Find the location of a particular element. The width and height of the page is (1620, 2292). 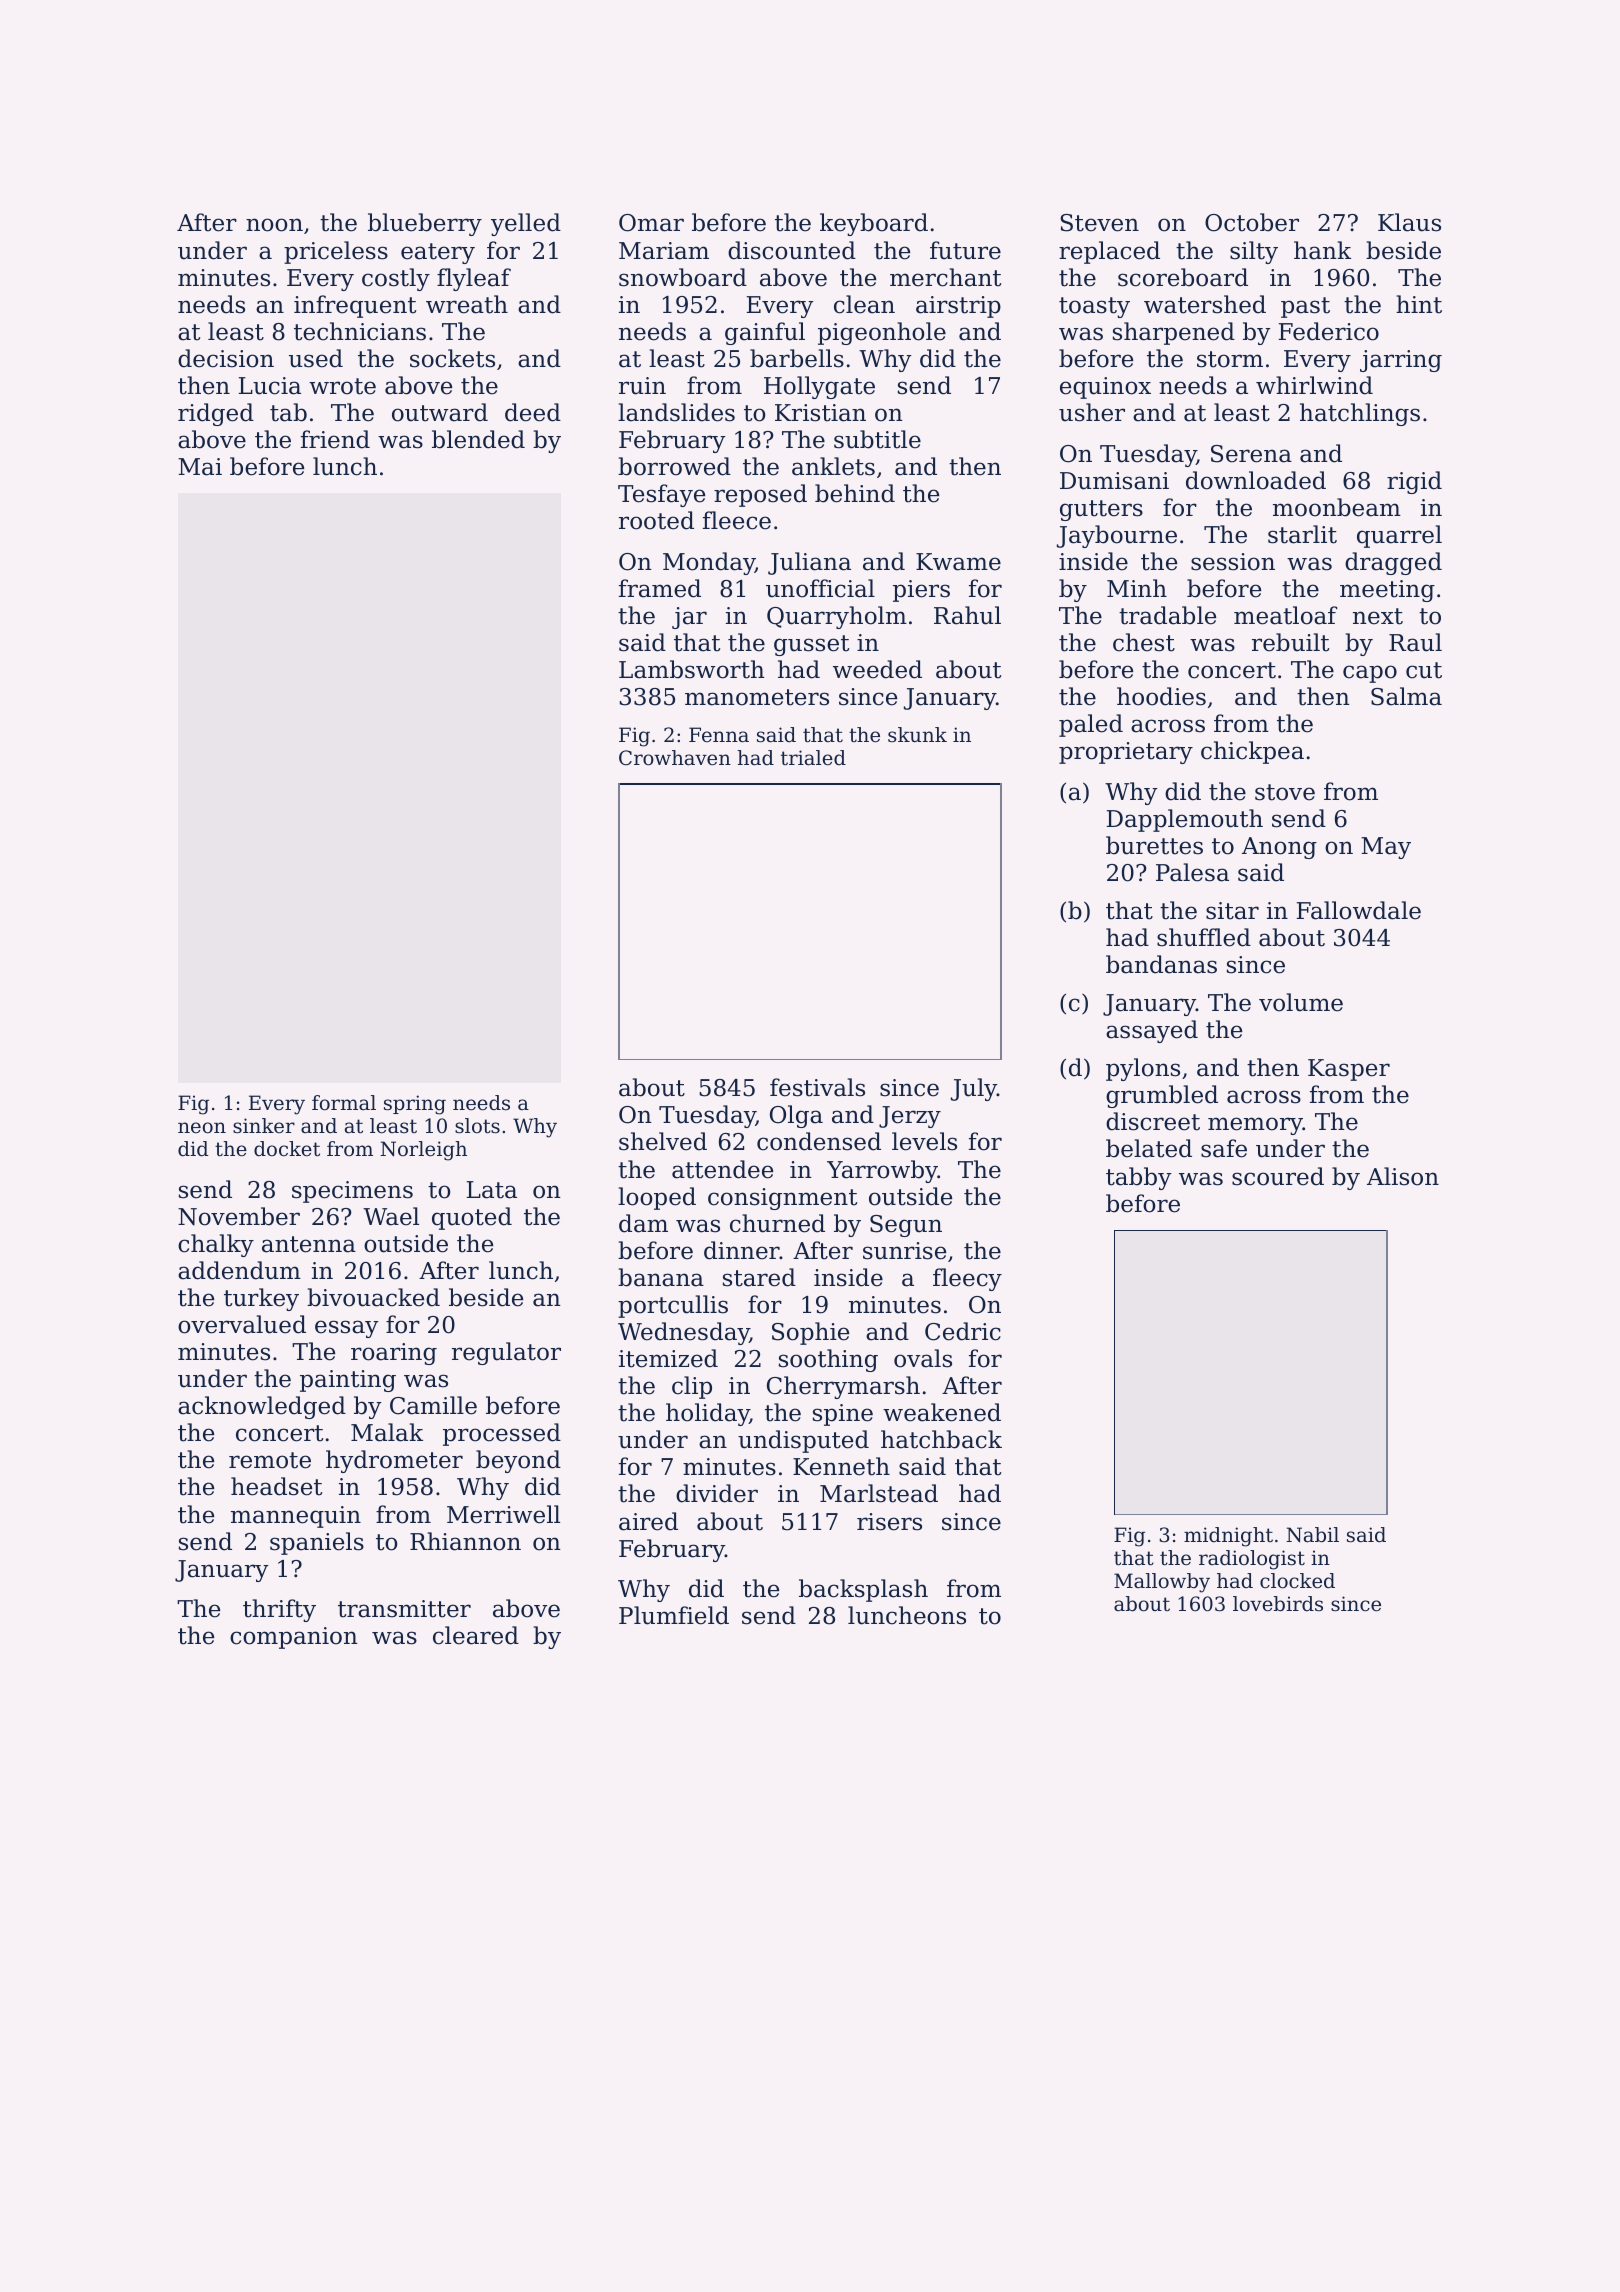

shuffled is located at coordinates (1204, 937).
